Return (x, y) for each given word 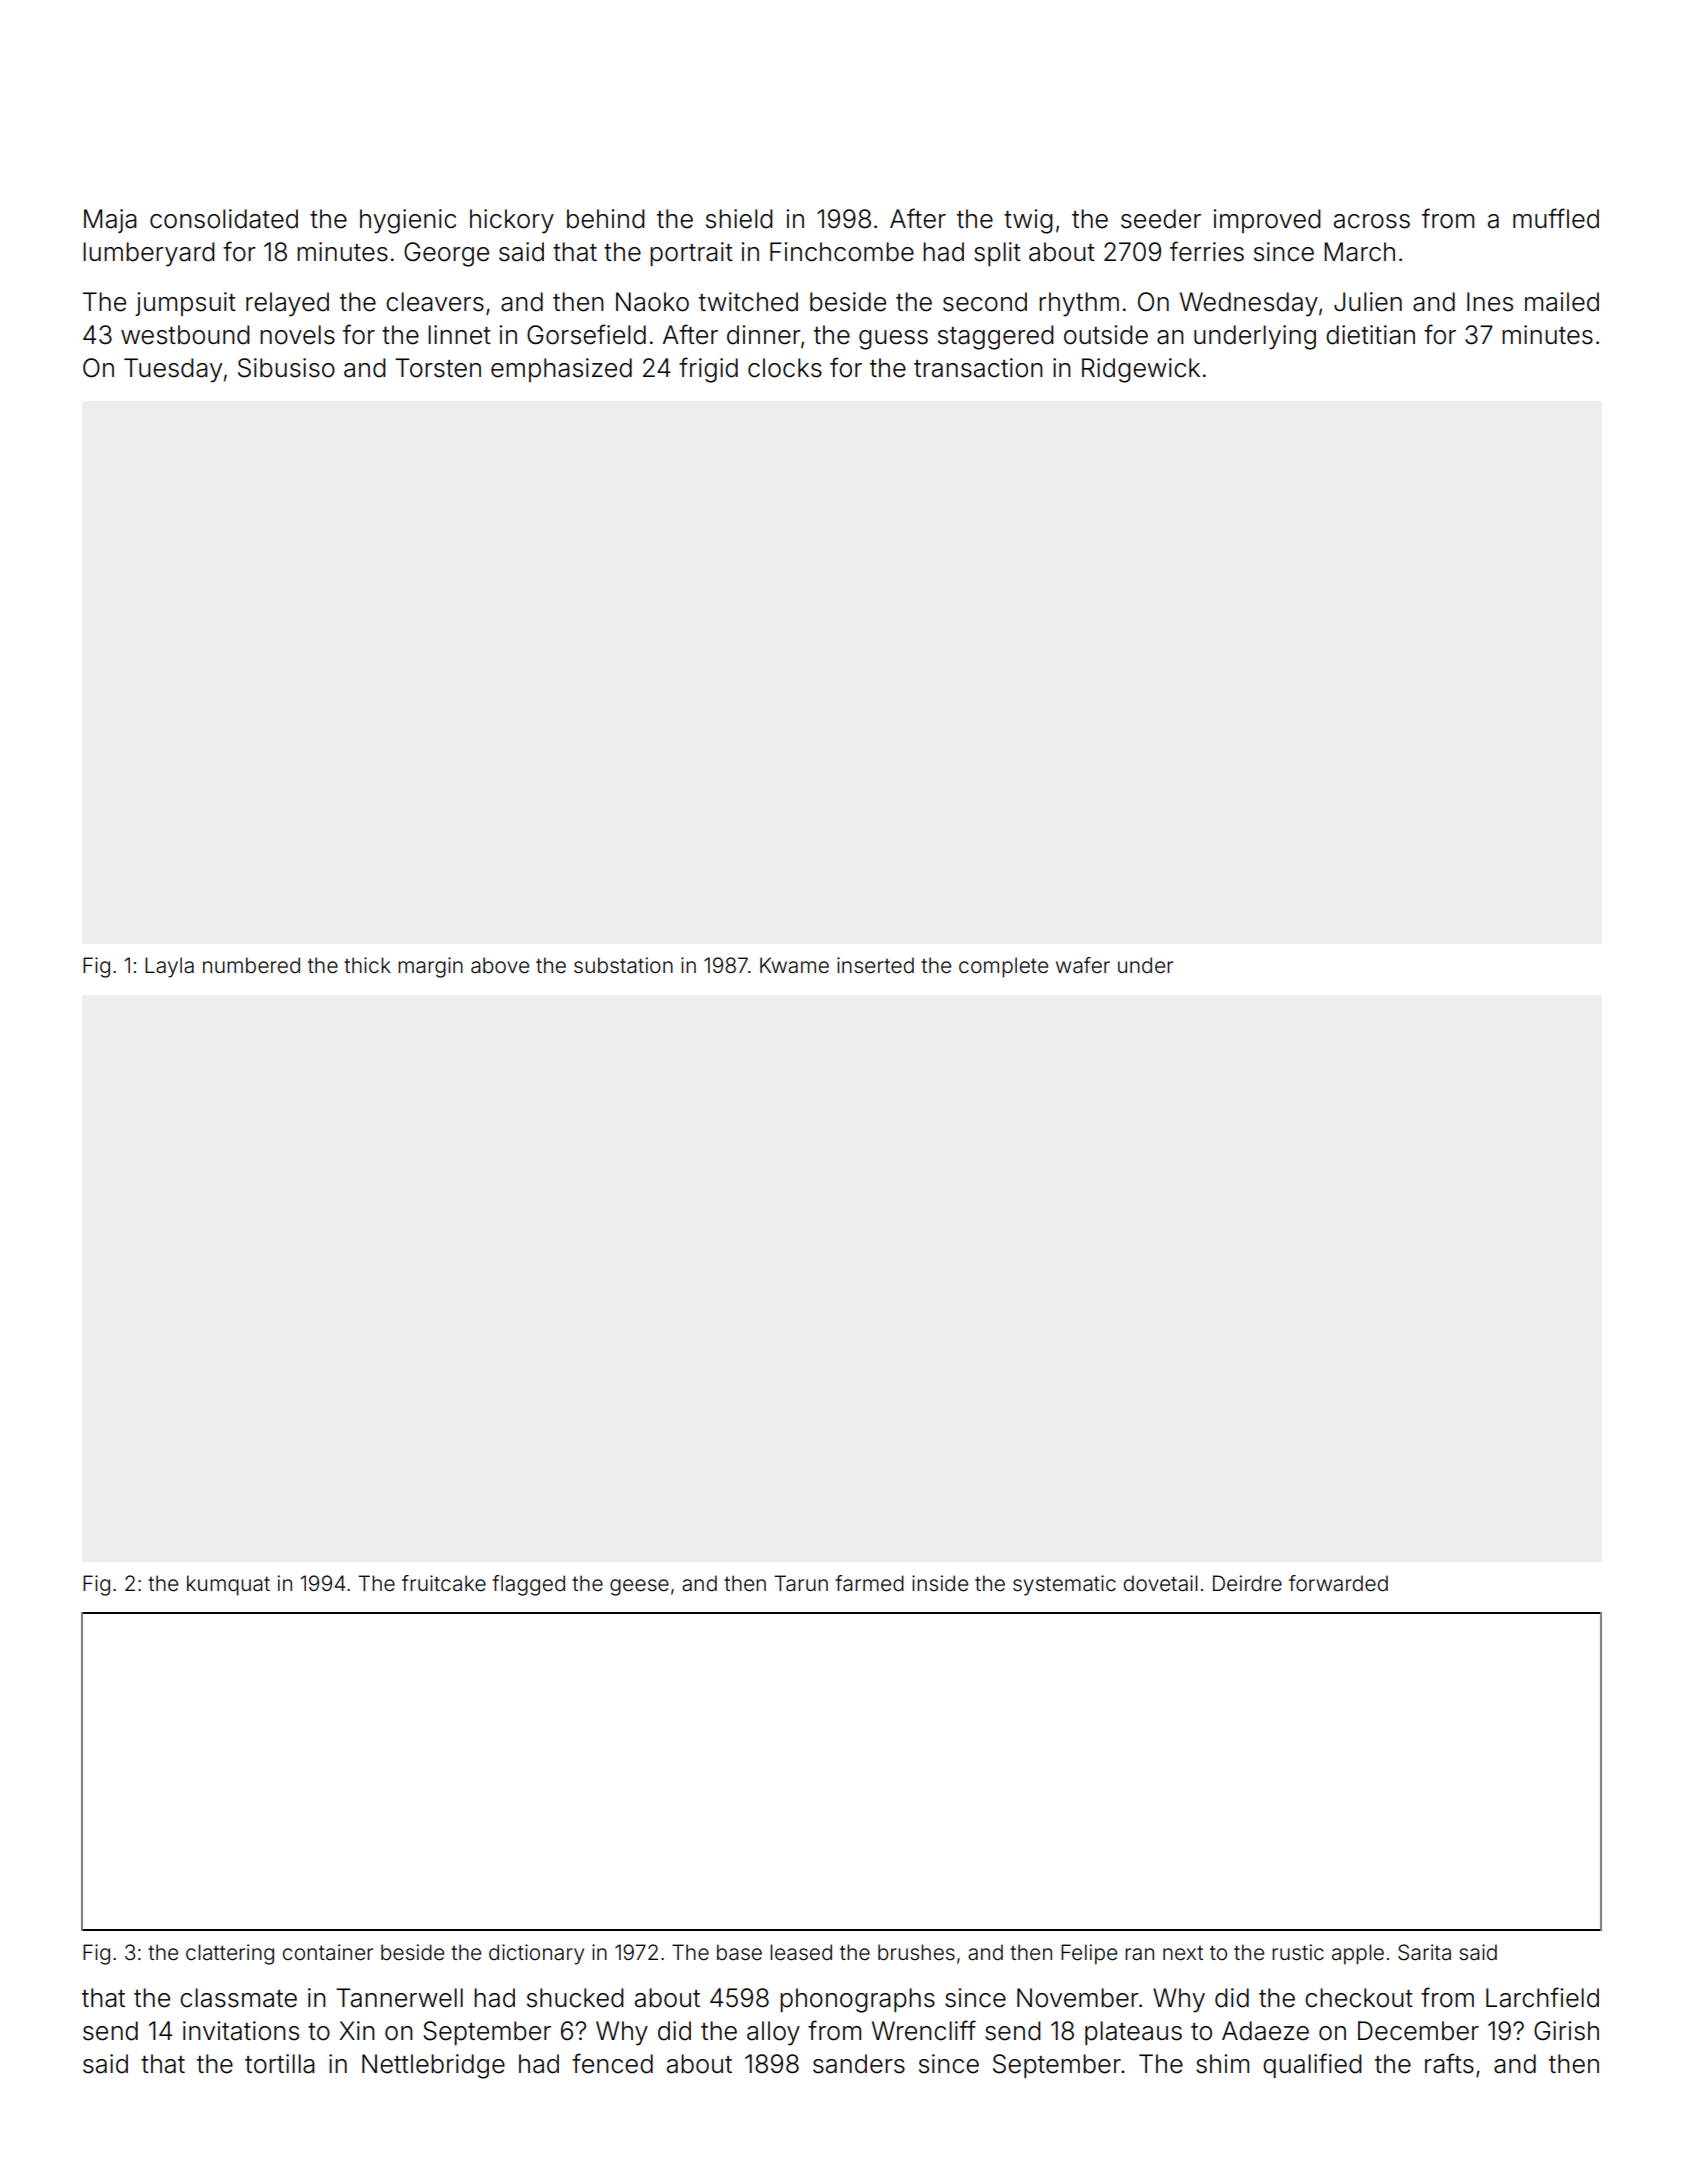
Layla (169, 967)
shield (739, 219)
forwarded (1338, 1583)
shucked (575, 1998)
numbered (251, 965)
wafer (1083, 965)
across (1372, 221)
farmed (869, 1583)
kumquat (228, 1585)
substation (623, 965)
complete (1003, 967)
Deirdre (1247, 1583)
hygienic (408, 221)
